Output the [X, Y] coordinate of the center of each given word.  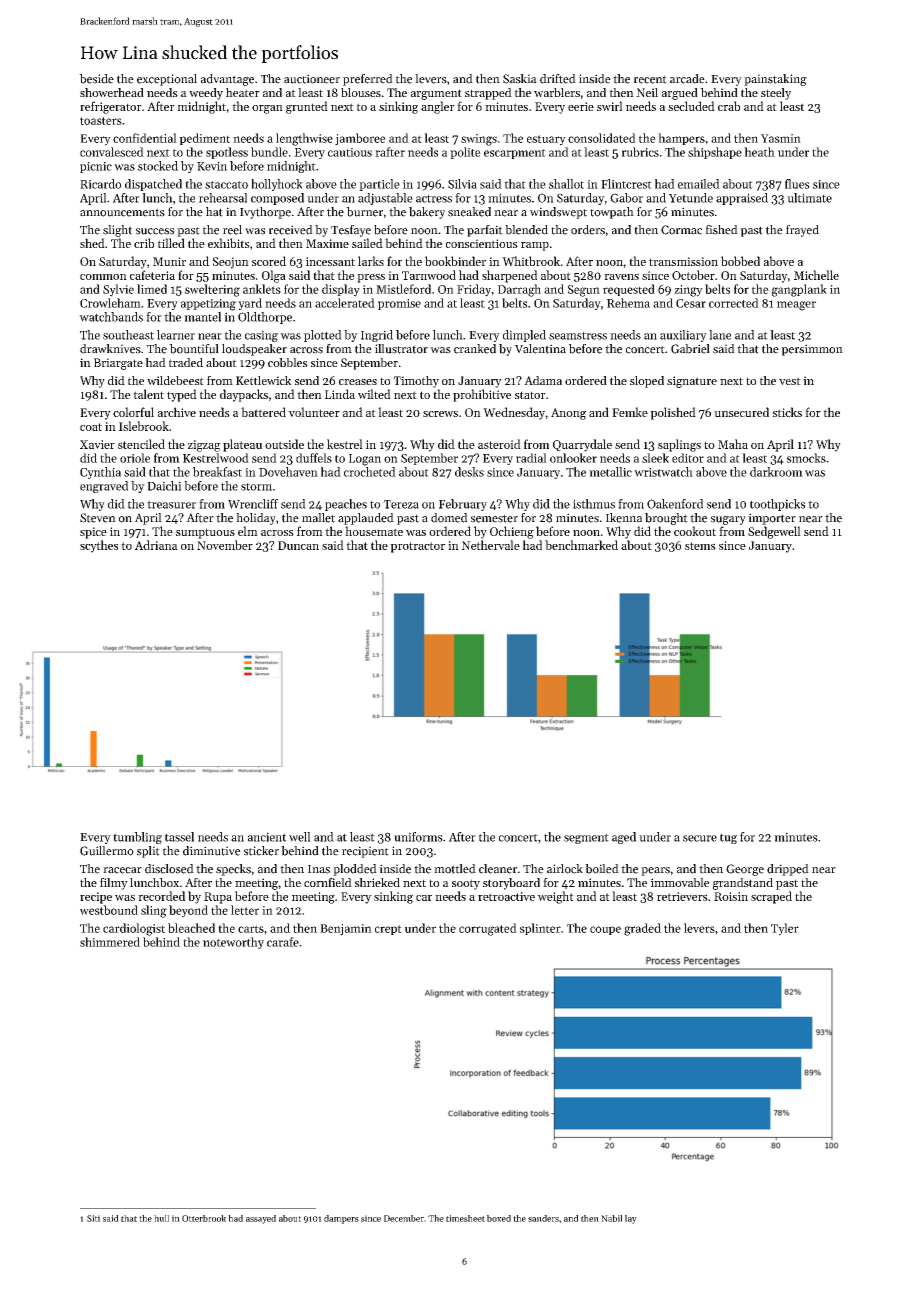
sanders [543, 1218]
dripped [788, 870]
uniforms [418, 837]
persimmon [812, 350]
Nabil [611, 1218]
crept [388, 930]
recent [650, 79]
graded [642, 929]
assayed [261, 1219]
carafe [283, 942]
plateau [242, 445]
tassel [179, 837]
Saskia [520, 79]
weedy [206, 94]
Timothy [416, 382]
